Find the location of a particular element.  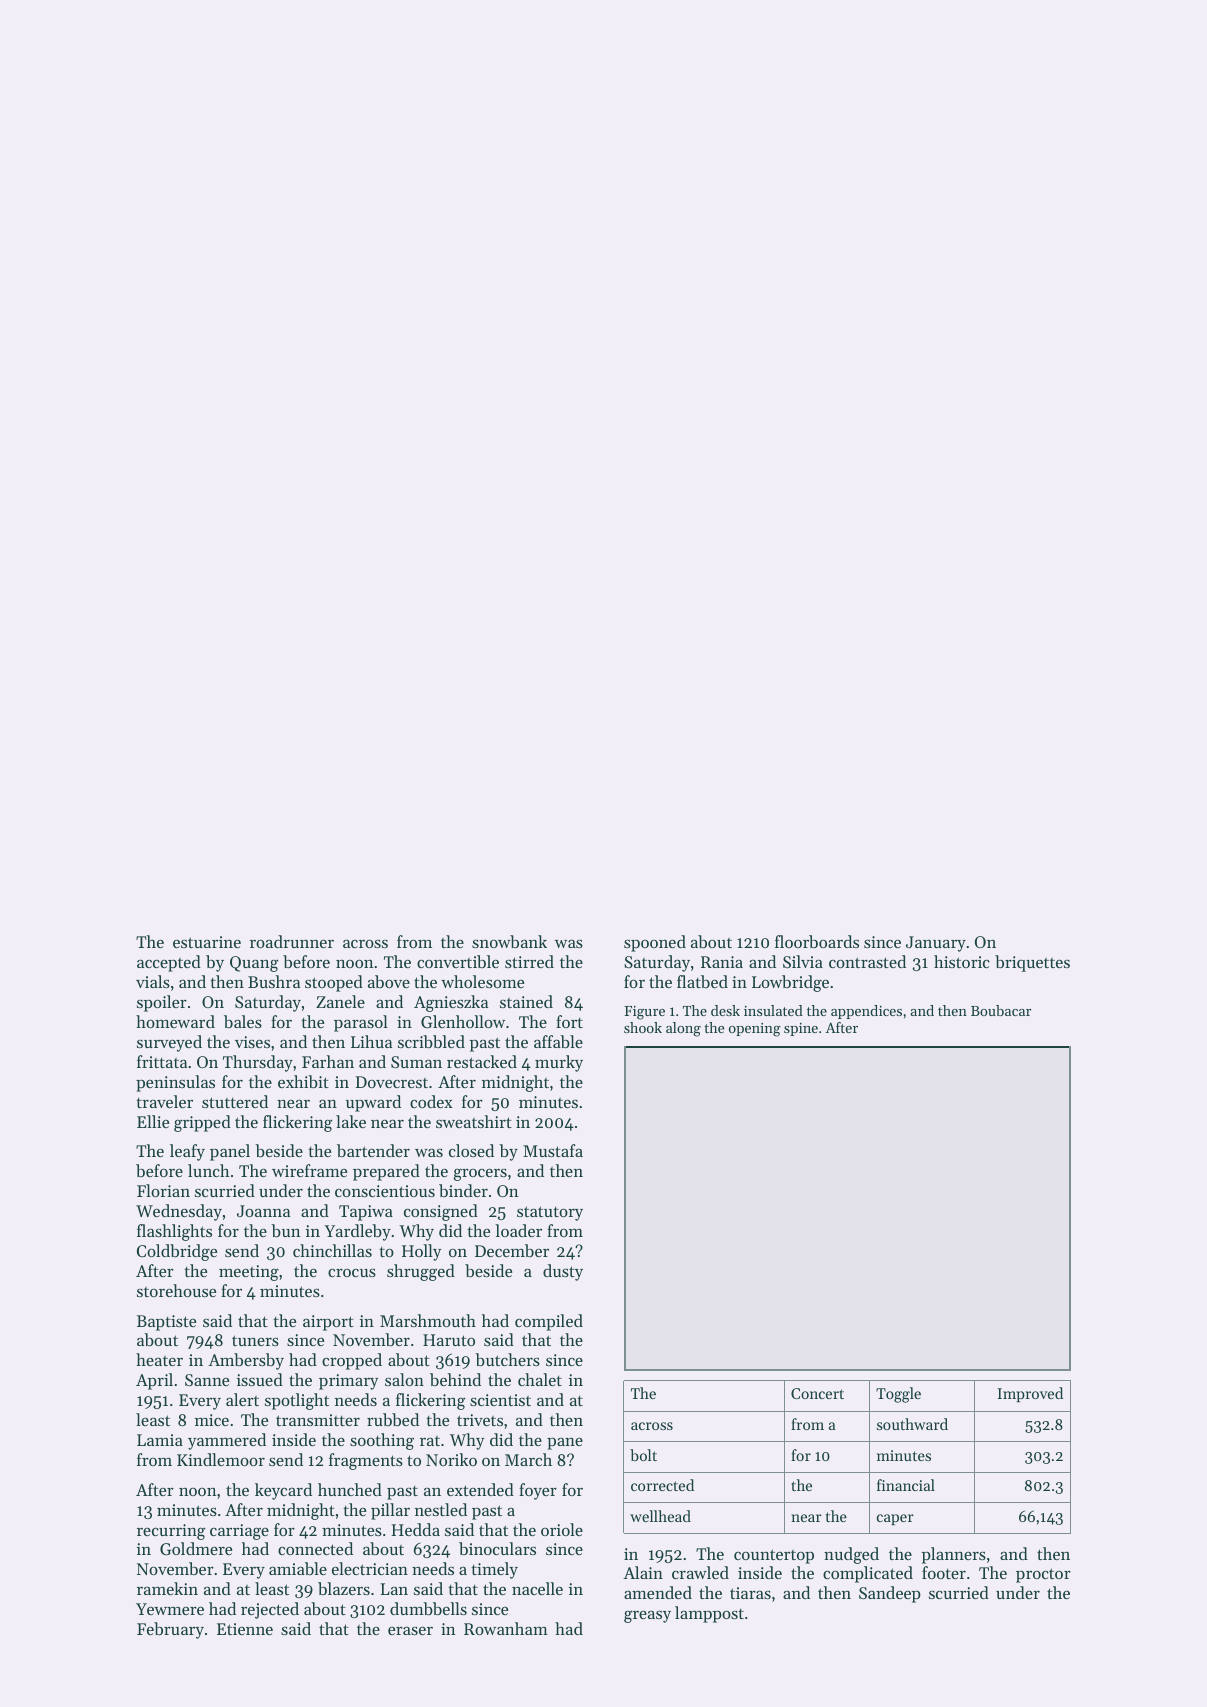

shook is located at coordinates (643, 1027).
